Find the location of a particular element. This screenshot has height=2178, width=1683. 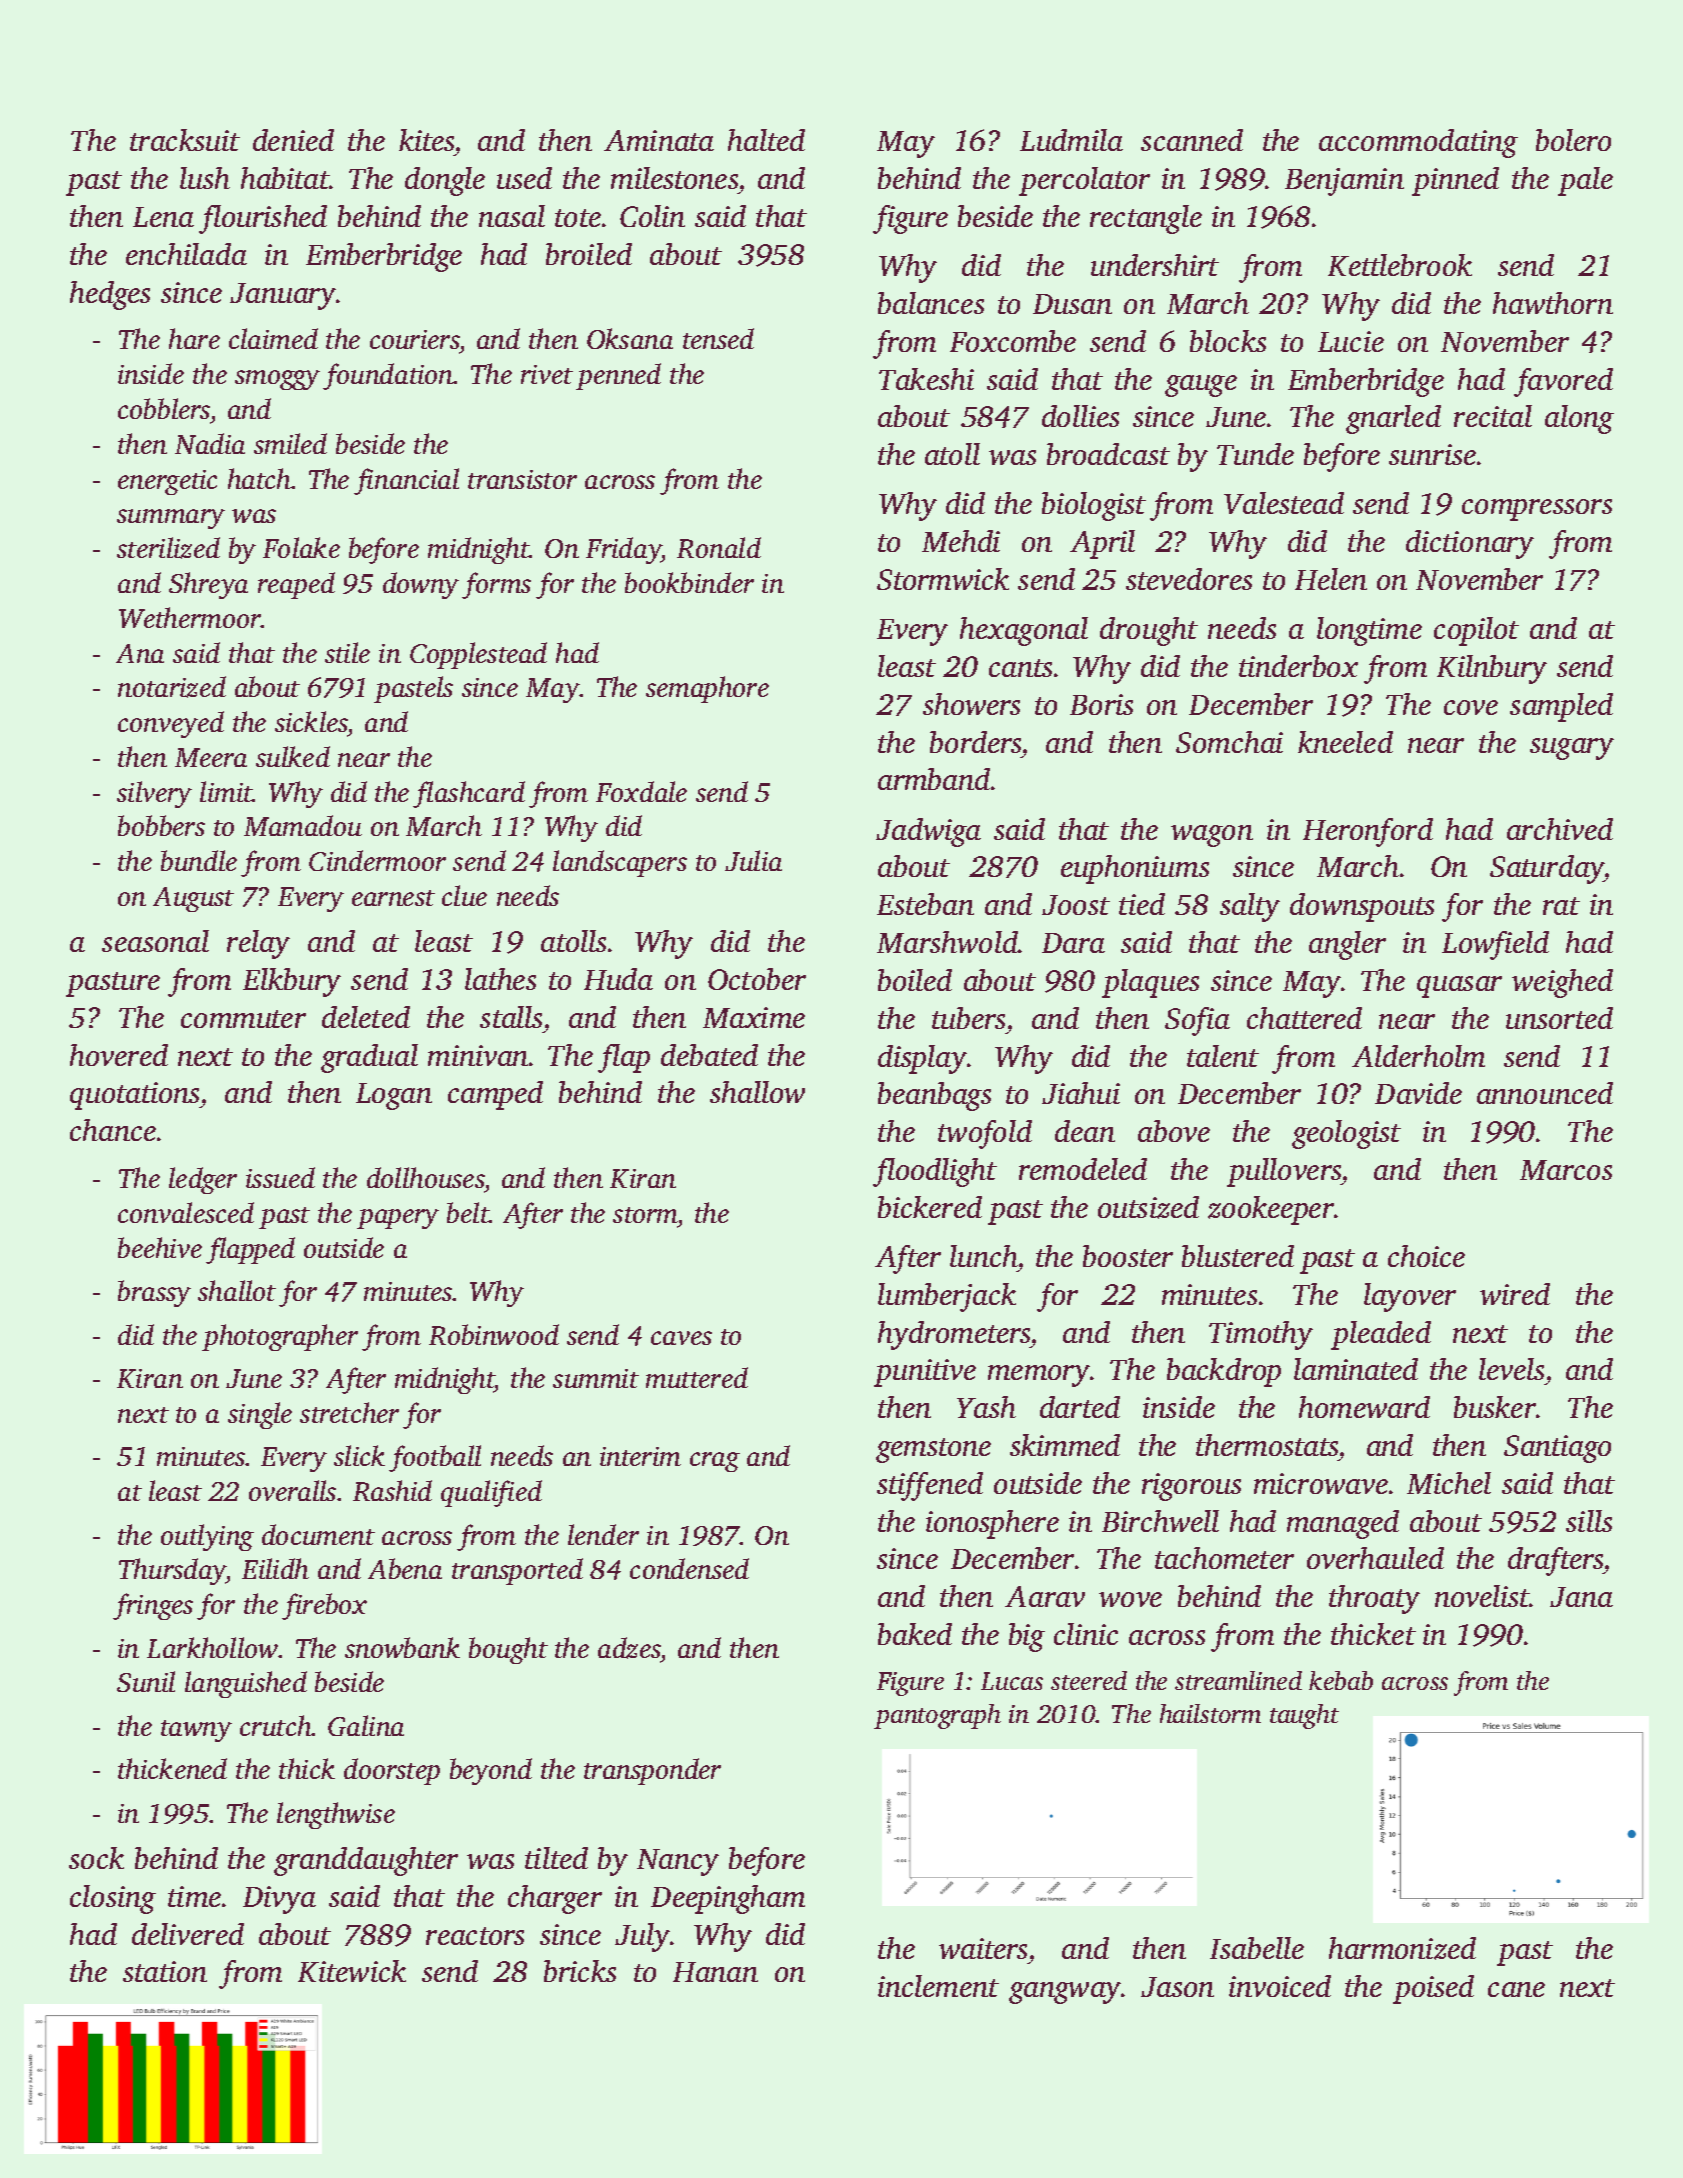

weighed is located at coordinates (1562, 983).
